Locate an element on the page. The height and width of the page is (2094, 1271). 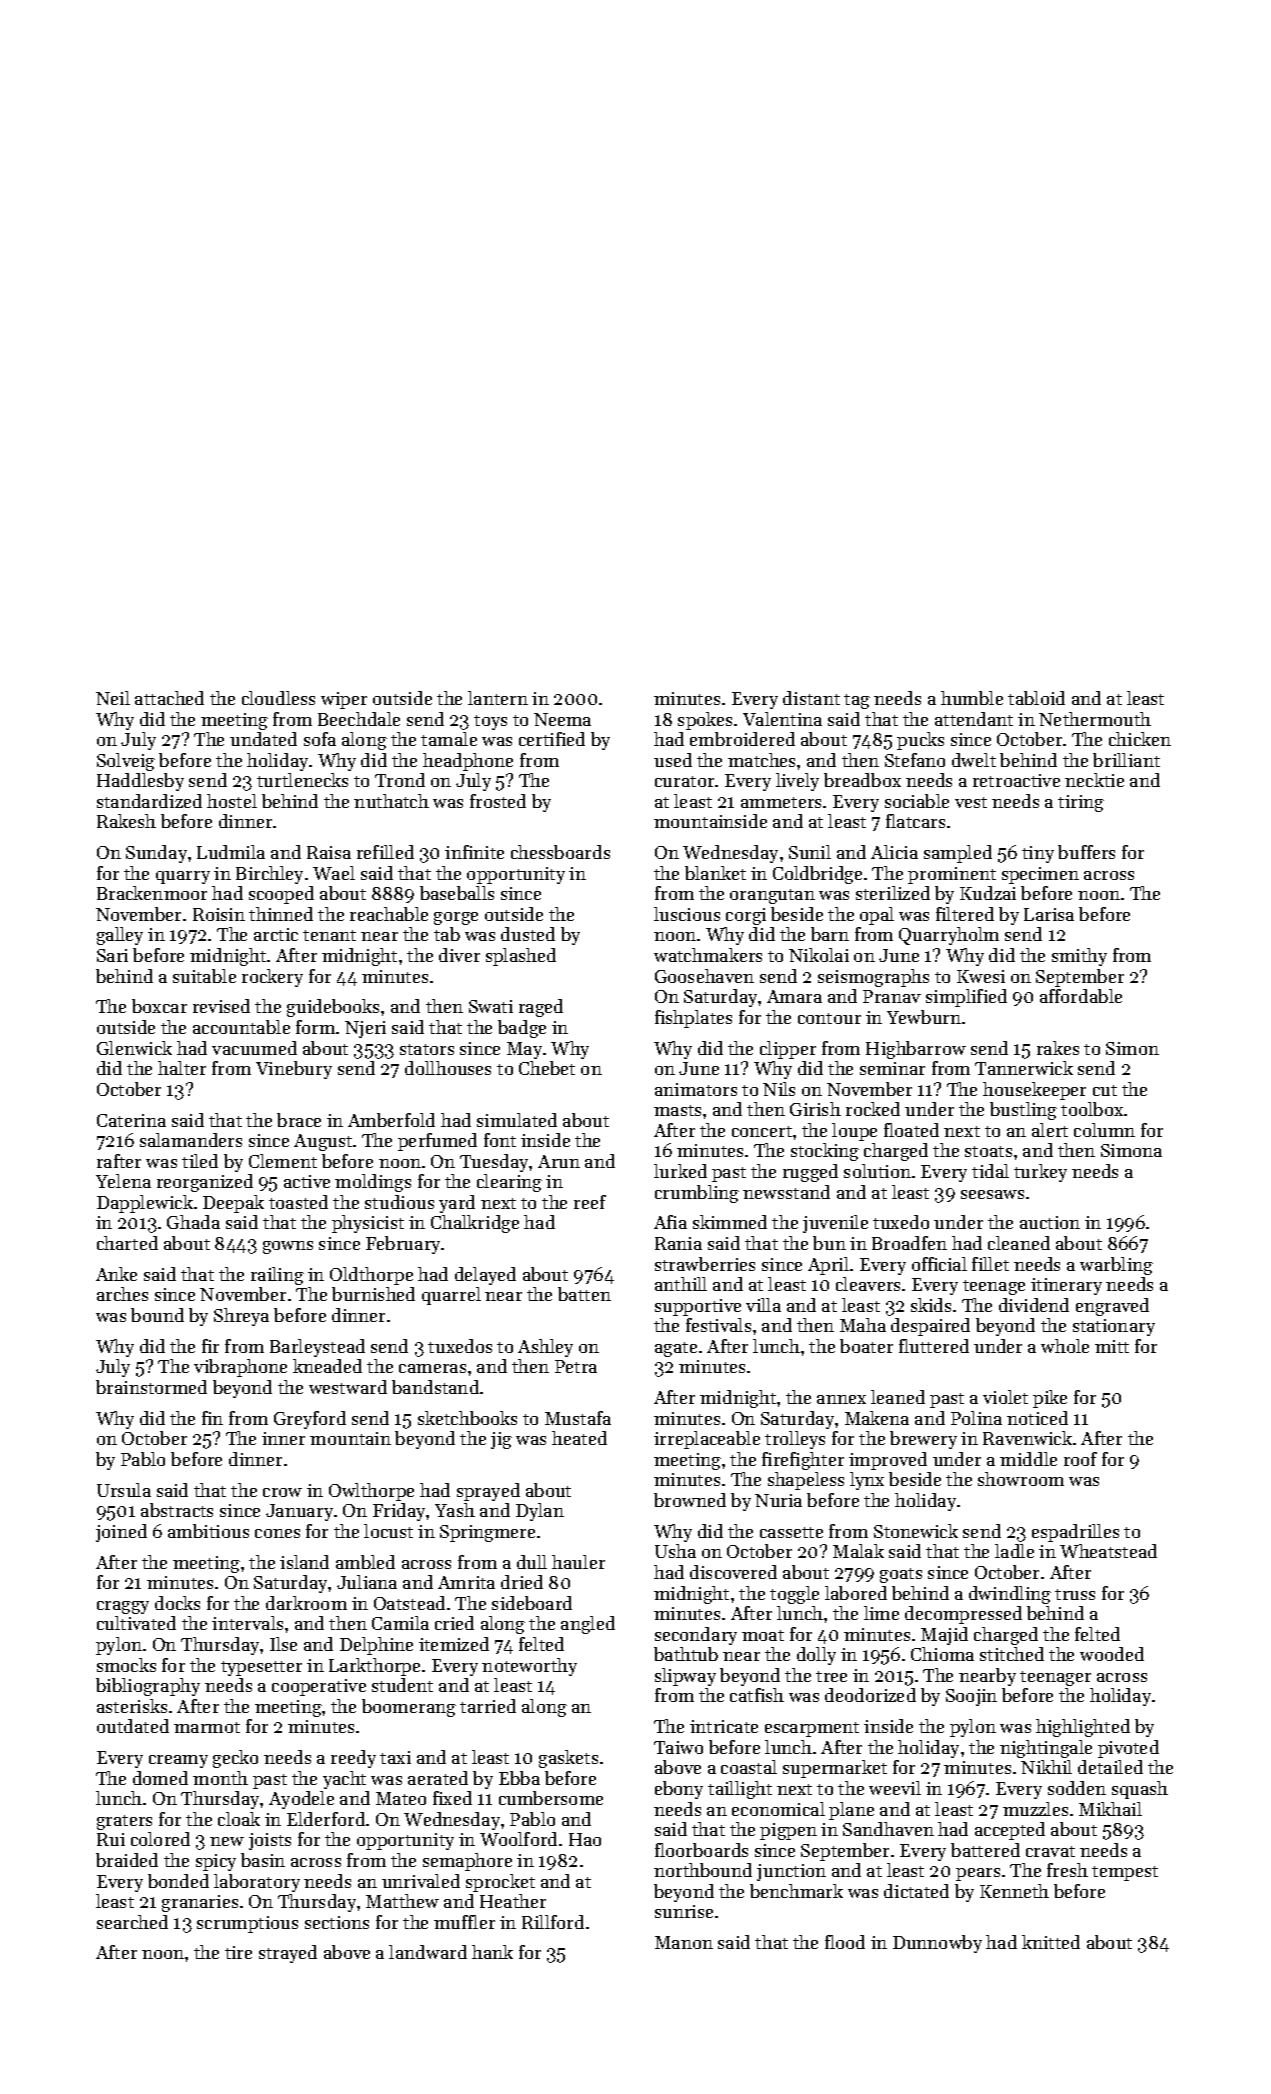
Glenwick is located at coordinates (134, 1048).
